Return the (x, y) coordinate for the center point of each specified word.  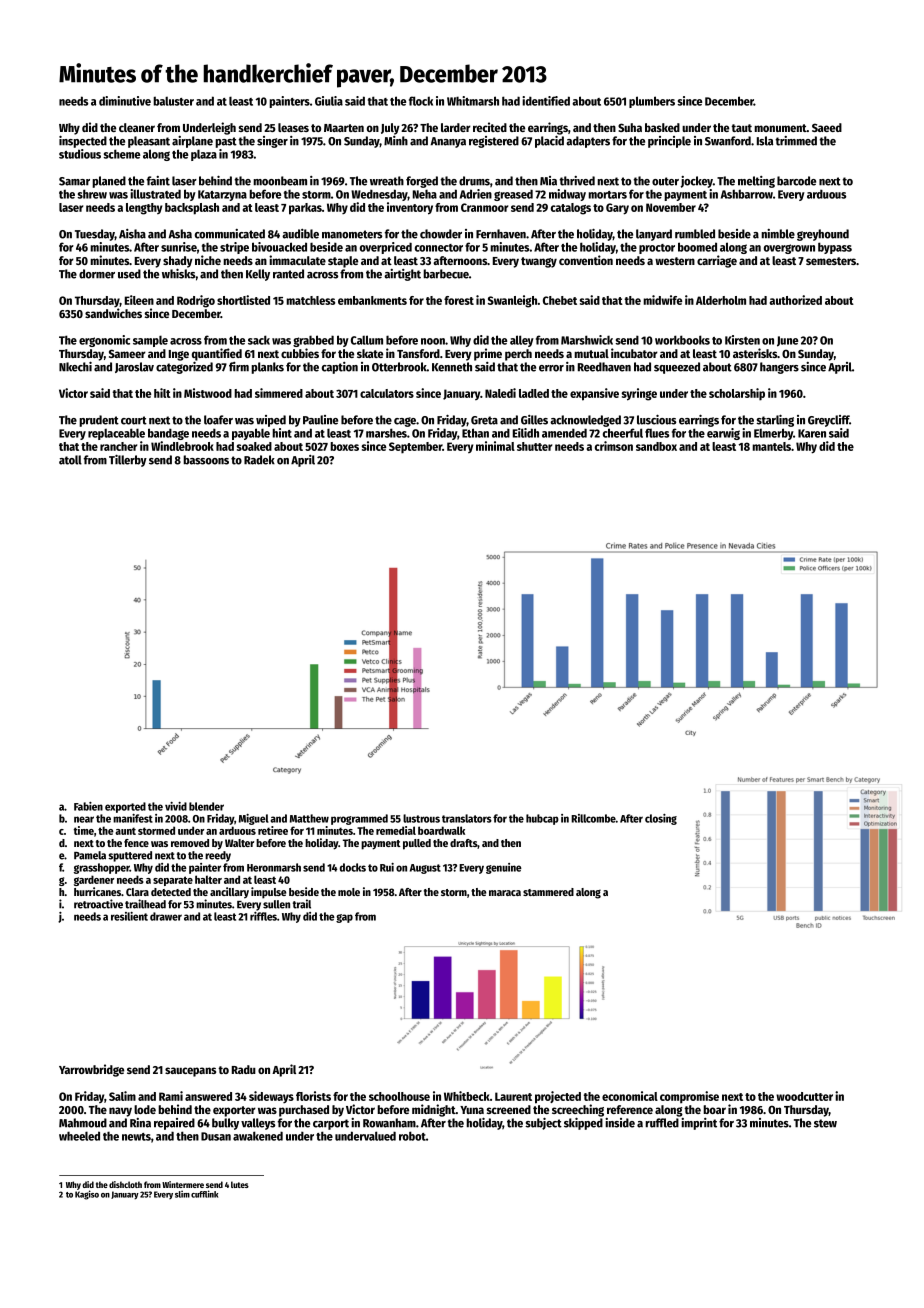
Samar (74, 181)
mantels (771, 446)
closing (661, 819)
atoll (70, 460)
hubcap (542, 819)
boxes (344, 446)
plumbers (652, 102)
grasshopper (102, 868)
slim (182, 1194)
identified (546, 101)
